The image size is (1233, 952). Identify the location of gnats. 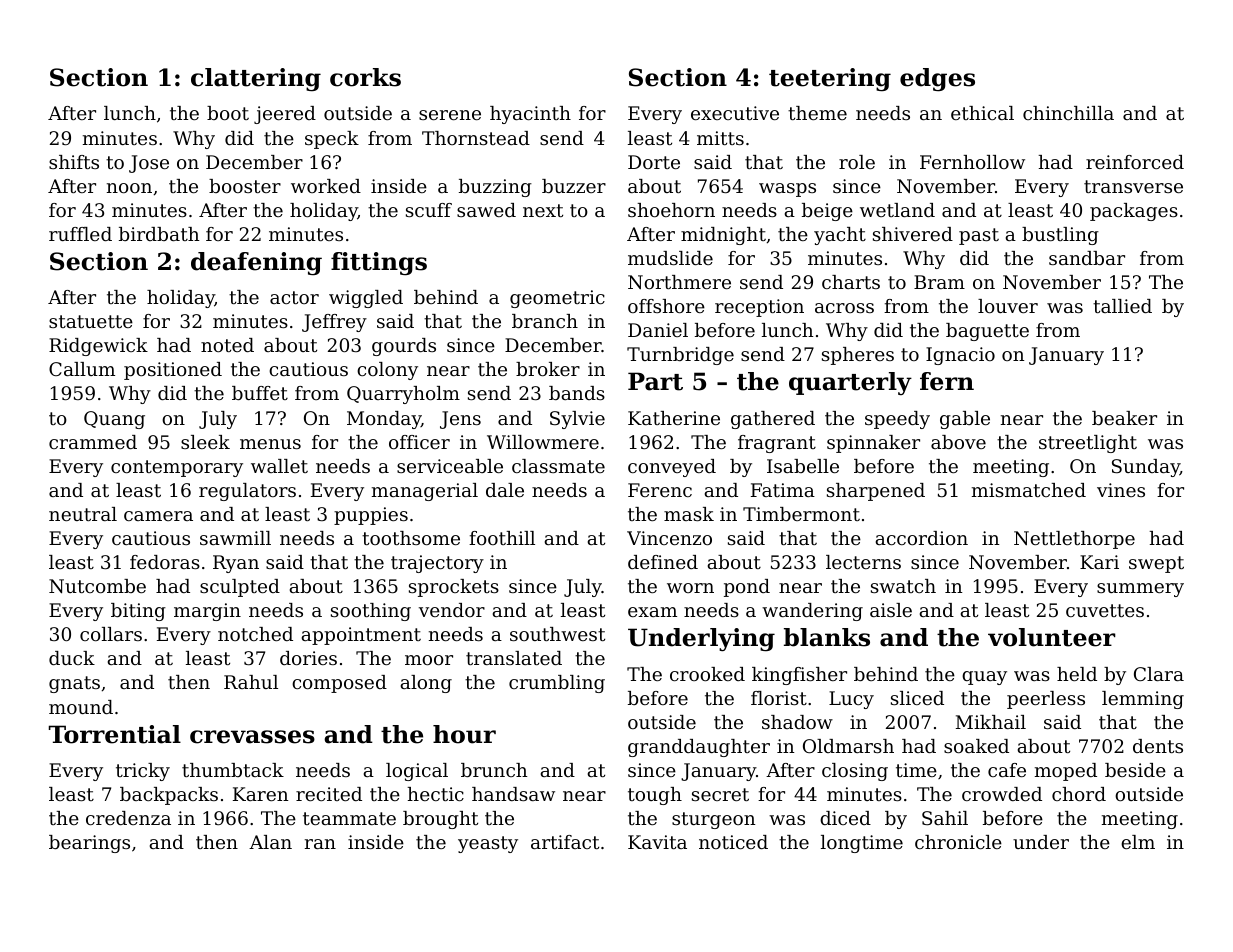
(74, 684).
